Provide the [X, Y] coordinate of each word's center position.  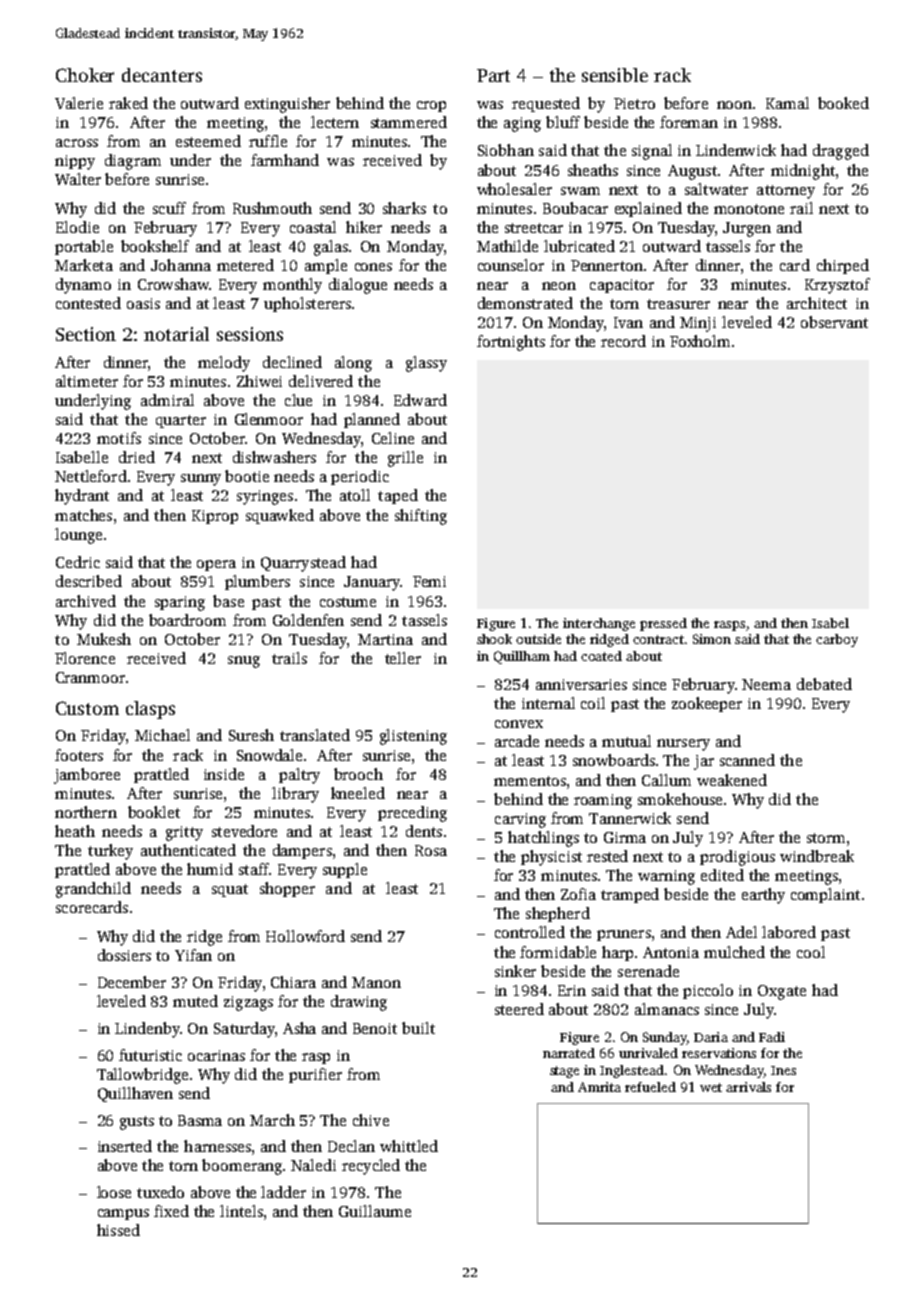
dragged [841, 152]
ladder [283, 1192]
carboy [837, 640]
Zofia [578, 894]
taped [398, 496]
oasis [143, 303]
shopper [287, 889]
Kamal [787, 103]
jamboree [87, 776]
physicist [551, 858]
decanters [162, 75]
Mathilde [507, 246]
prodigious [737, 858]
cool [811, 952]
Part [493, 75]
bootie [247, 476]
